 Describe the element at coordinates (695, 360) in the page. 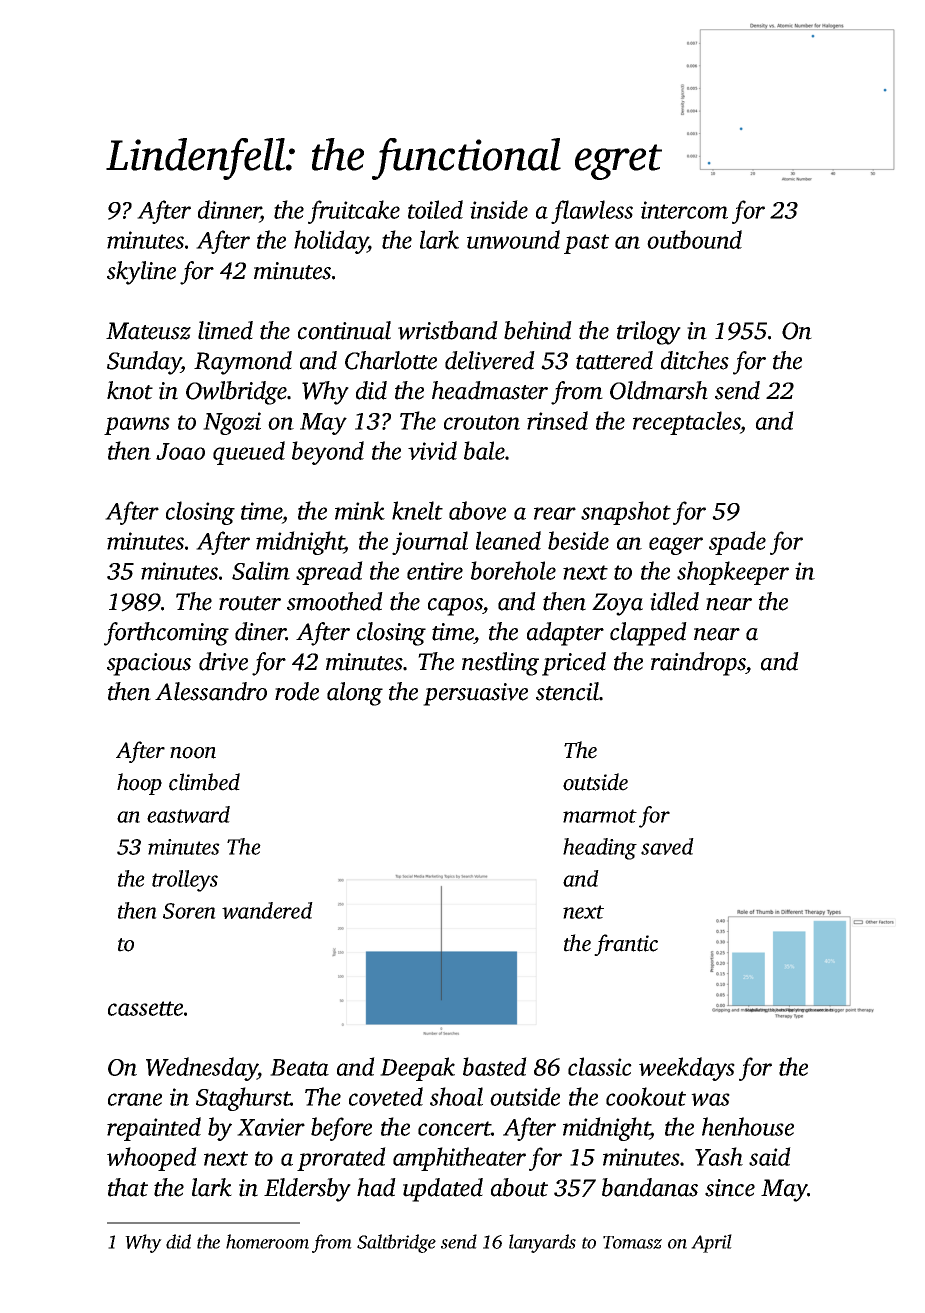

I see `ditches` at that location.
